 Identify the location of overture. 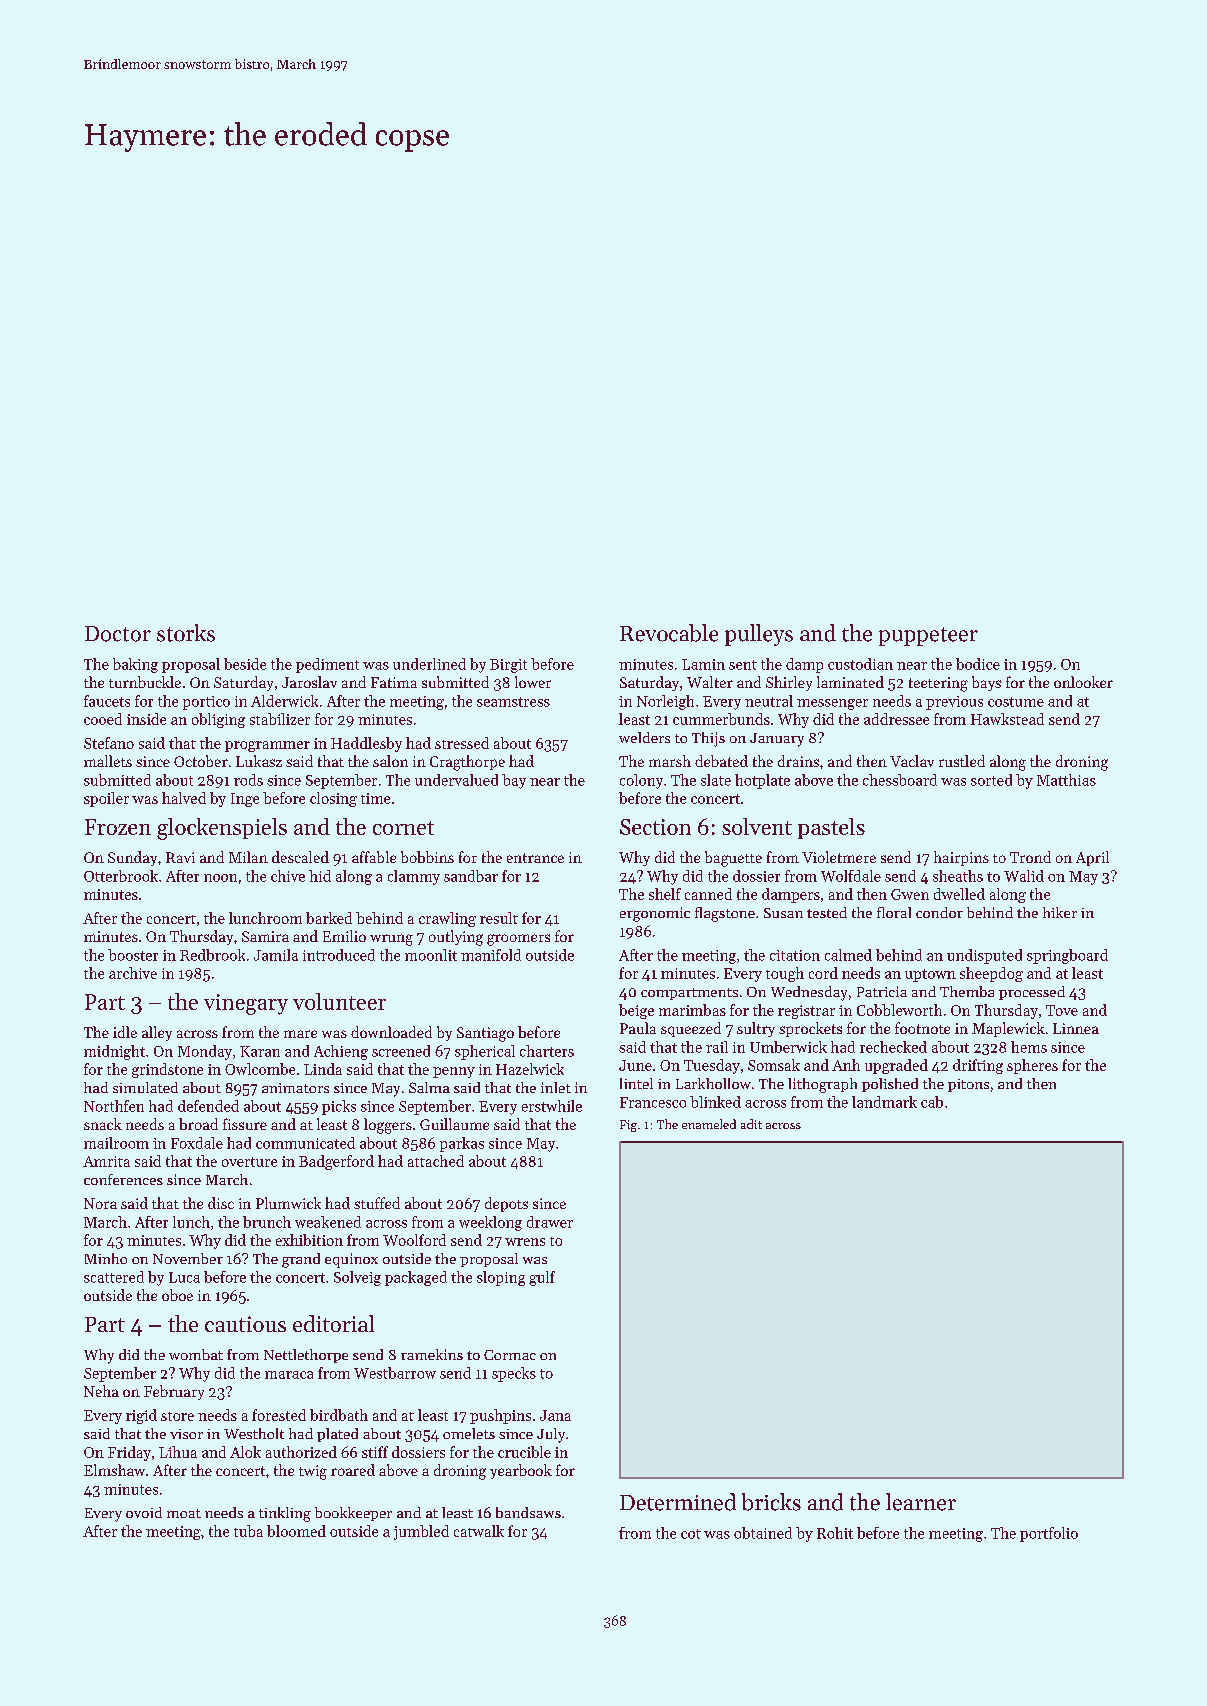
(249, 1162).
